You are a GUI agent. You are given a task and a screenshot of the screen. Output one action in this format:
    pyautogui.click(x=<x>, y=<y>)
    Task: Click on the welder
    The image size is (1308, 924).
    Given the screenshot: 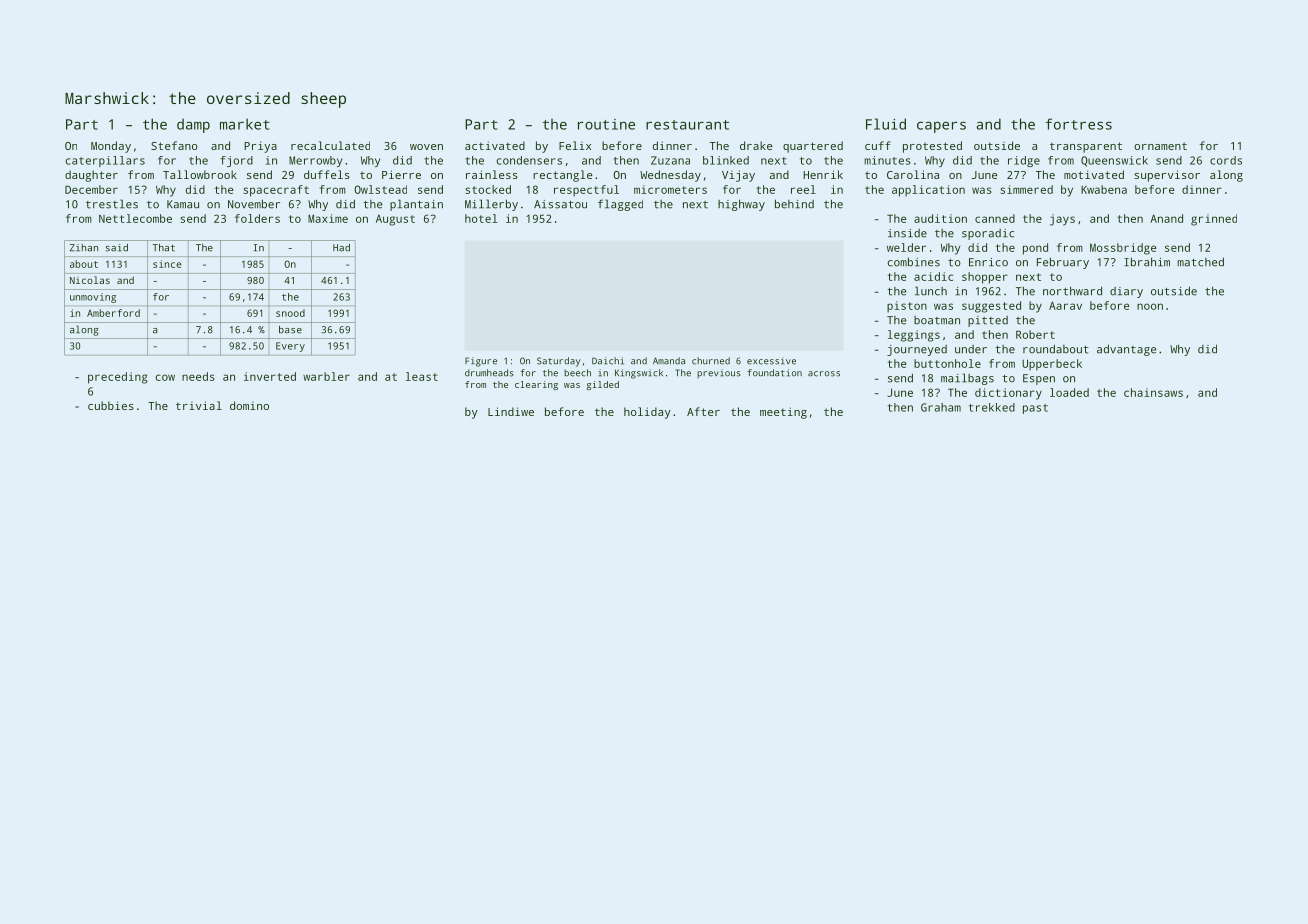 What is the action you would take?
    pyautogui.click(x=906, y=247)
